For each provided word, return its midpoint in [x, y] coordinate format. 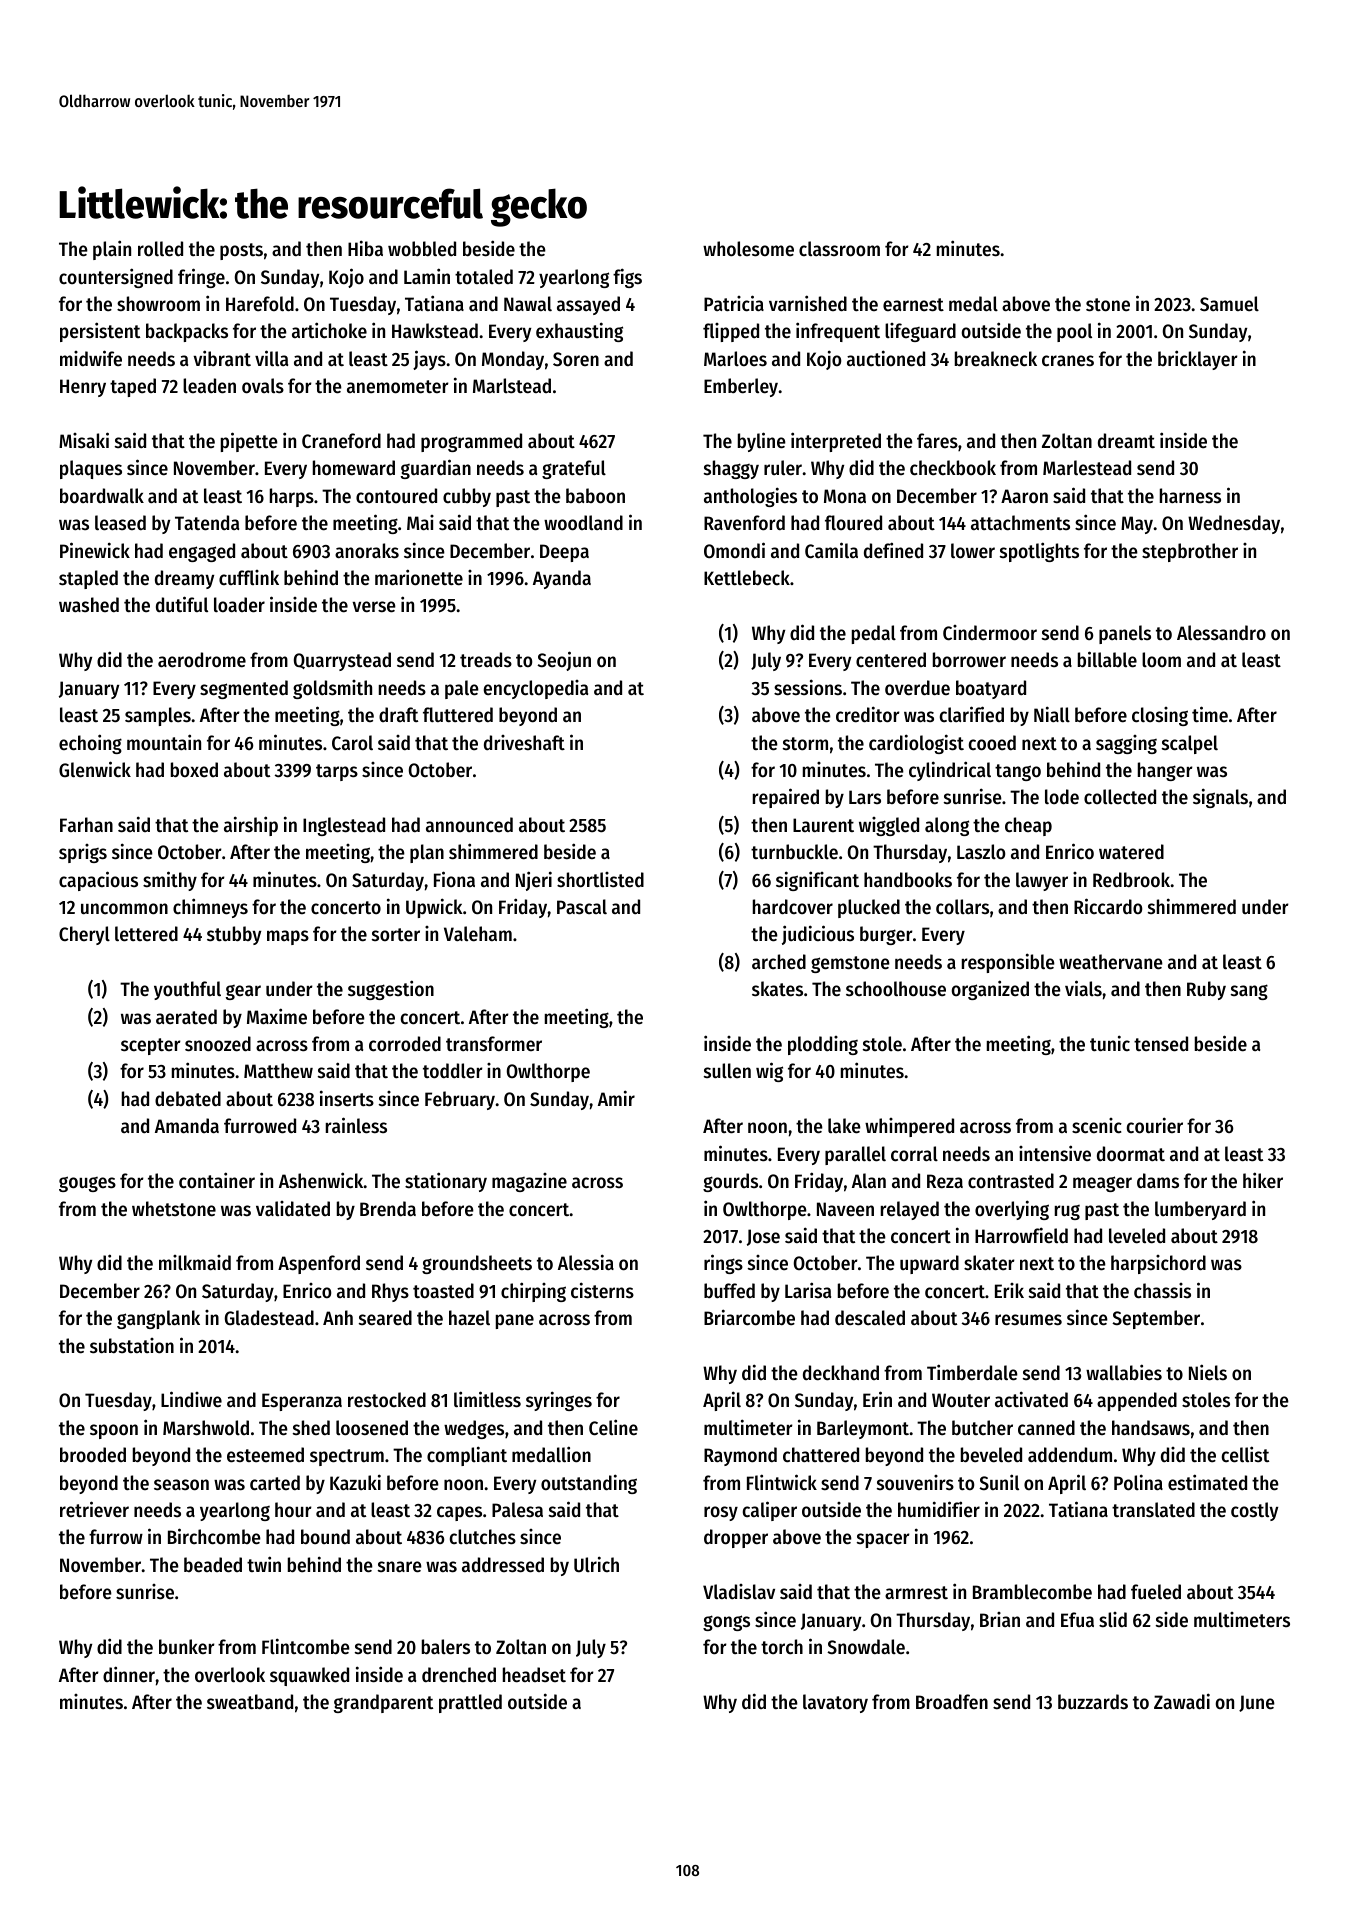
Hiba [365, 248]
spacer [883, 1540]
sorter [396, 935]
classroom [839, 249]
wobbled [422, 249]
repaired [786, 798]
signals [1220, 798]
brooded [93, 1455]
